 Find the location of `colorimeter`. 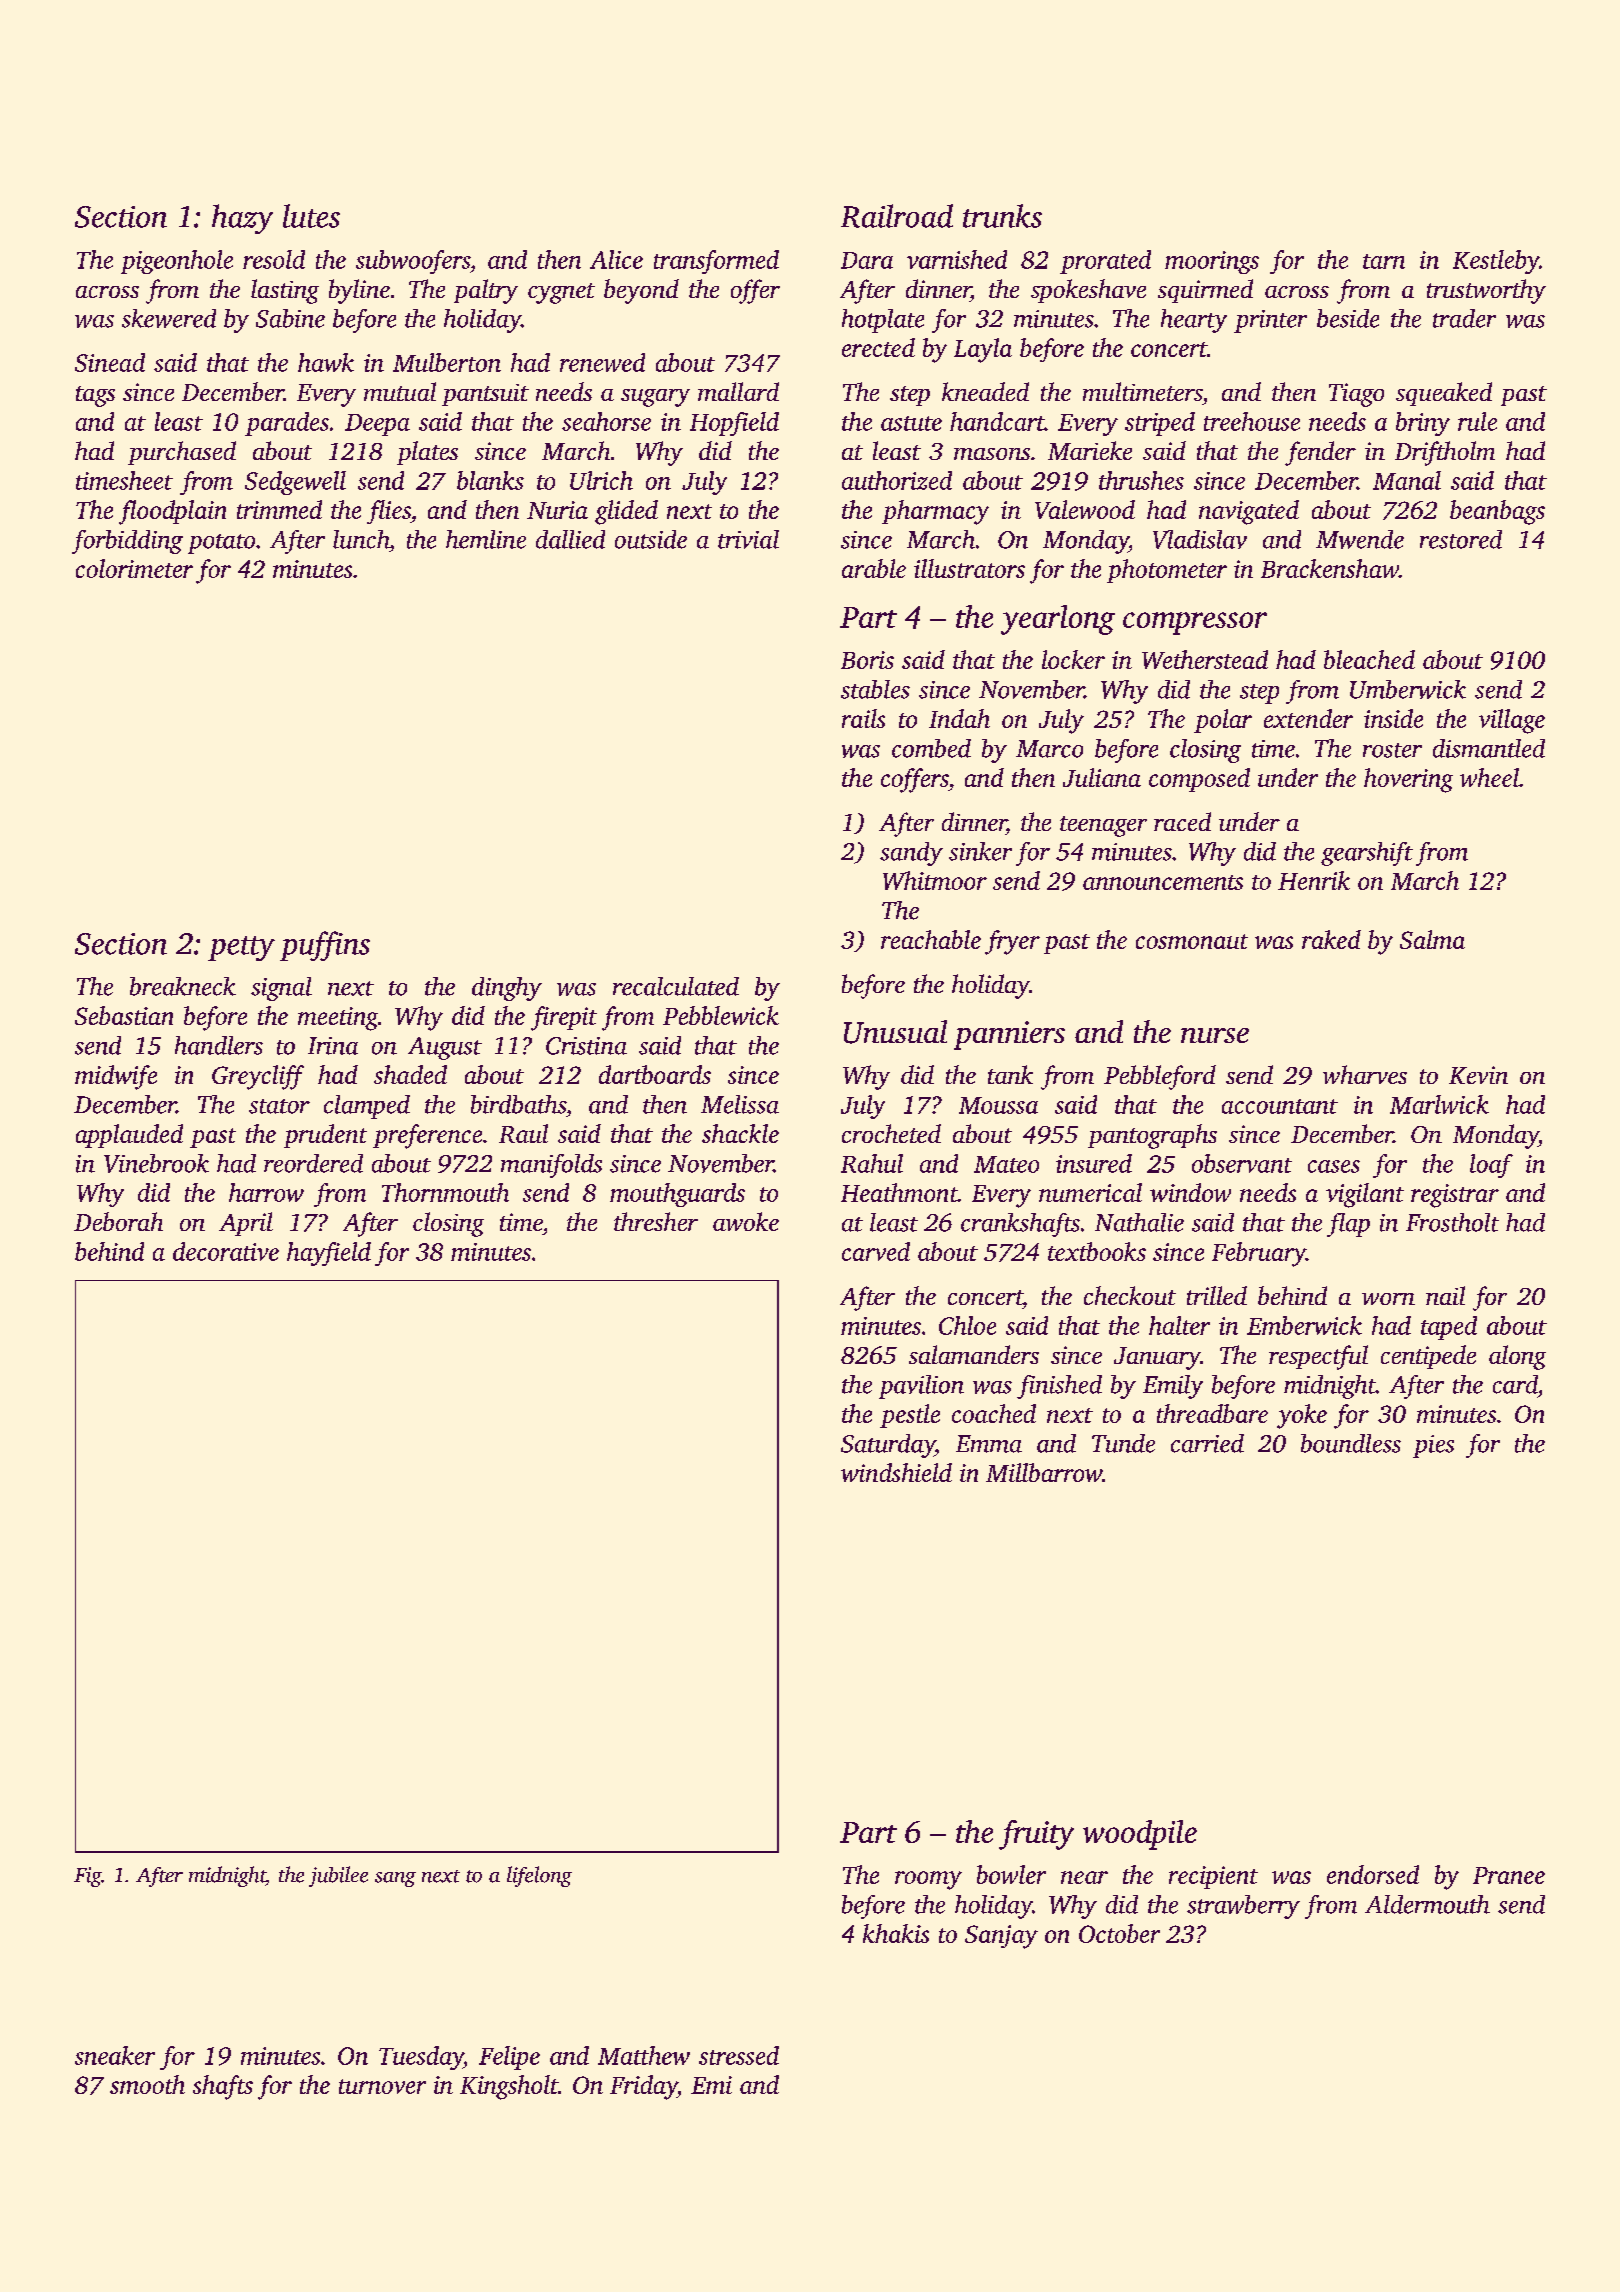

colorimeter is located at coordinates (134, 568).
